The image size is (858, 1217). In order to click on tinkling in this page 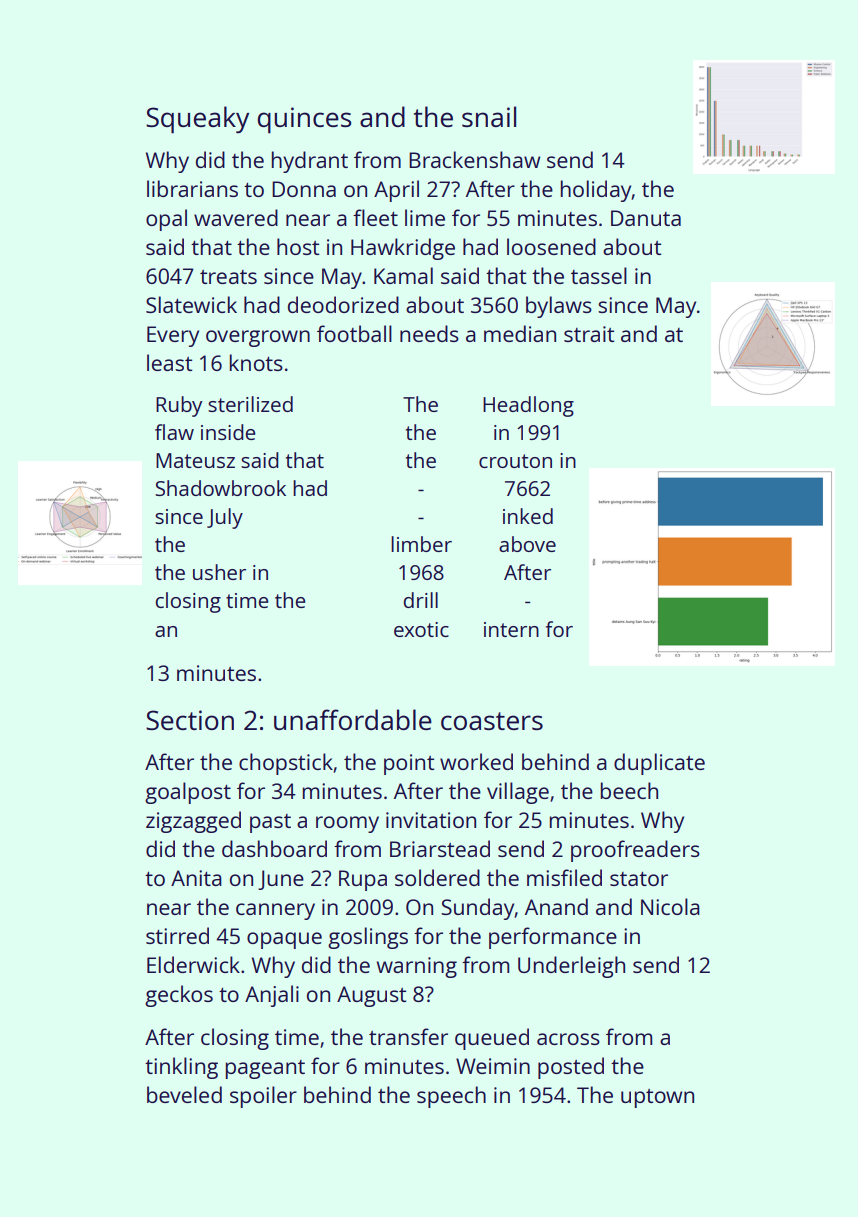, I will do `click(181, 1068)`.
